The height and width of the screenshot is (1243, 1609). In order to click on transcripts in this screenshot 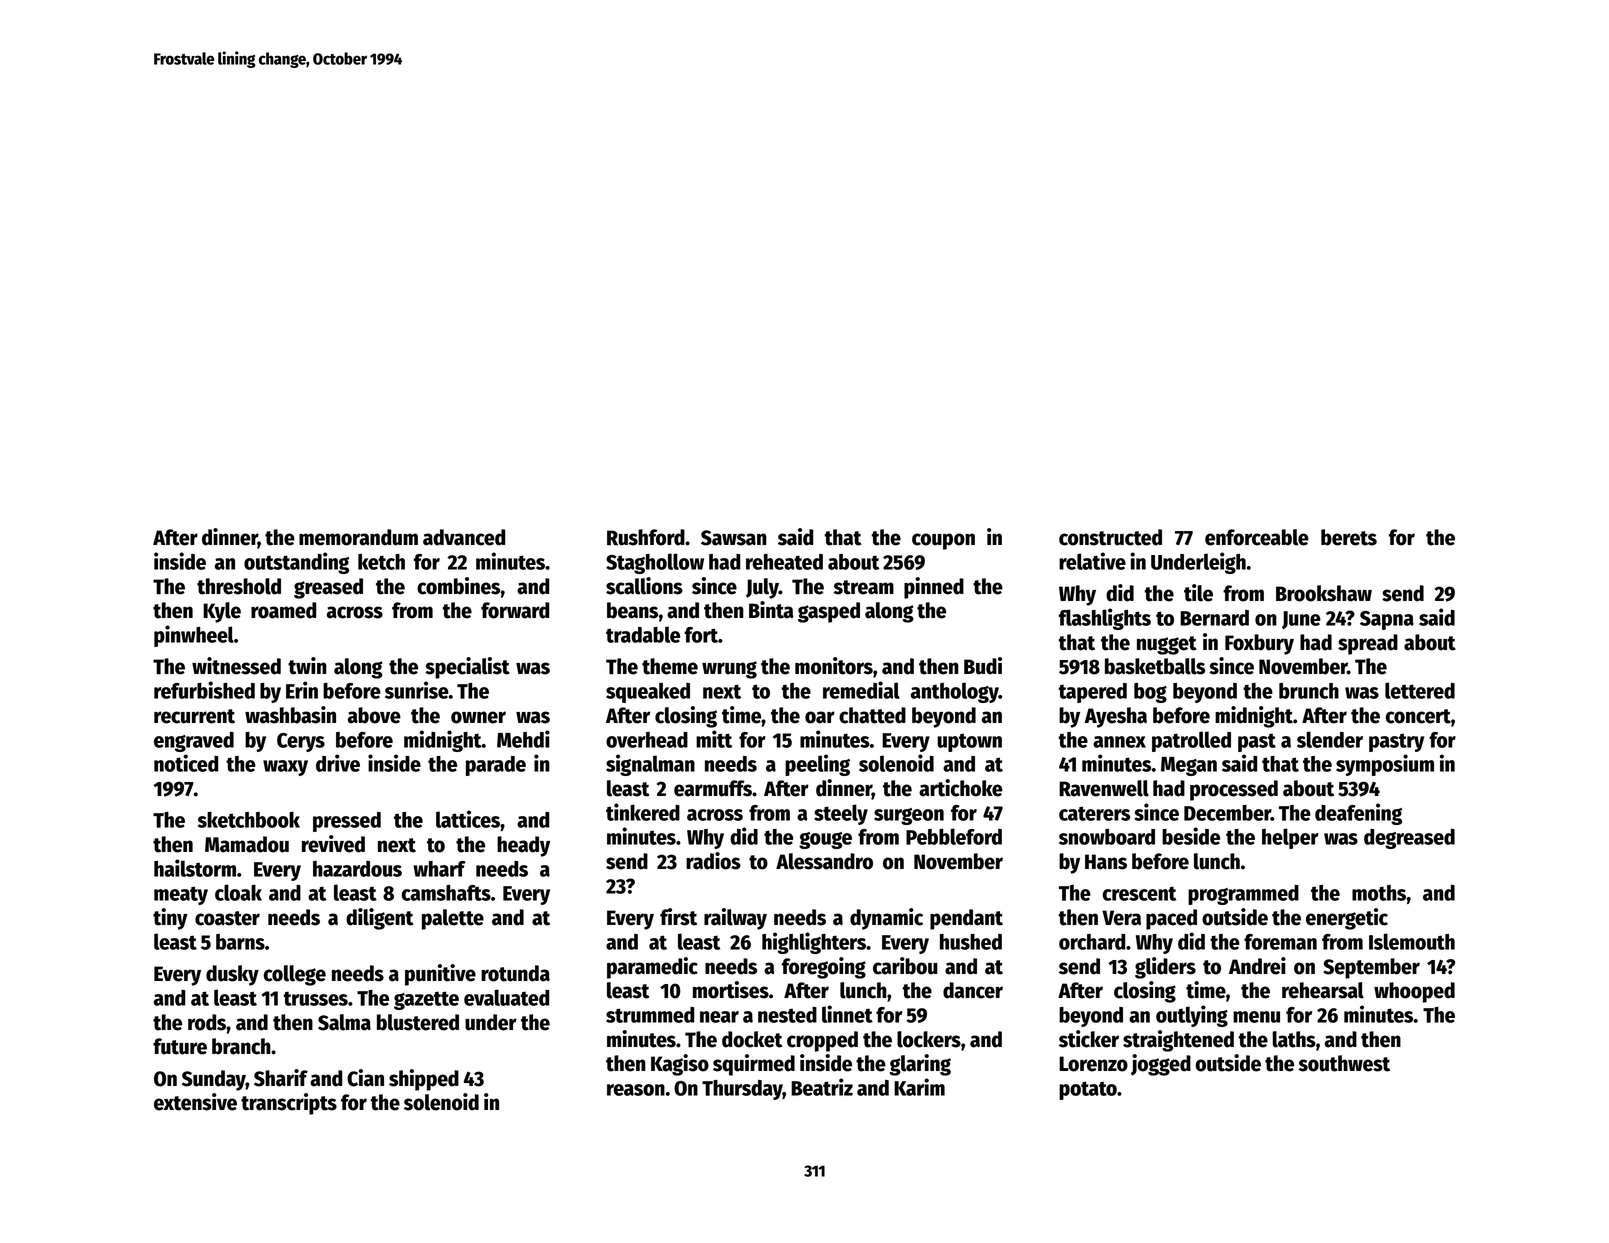, I will do `click(289, 1104)`.
